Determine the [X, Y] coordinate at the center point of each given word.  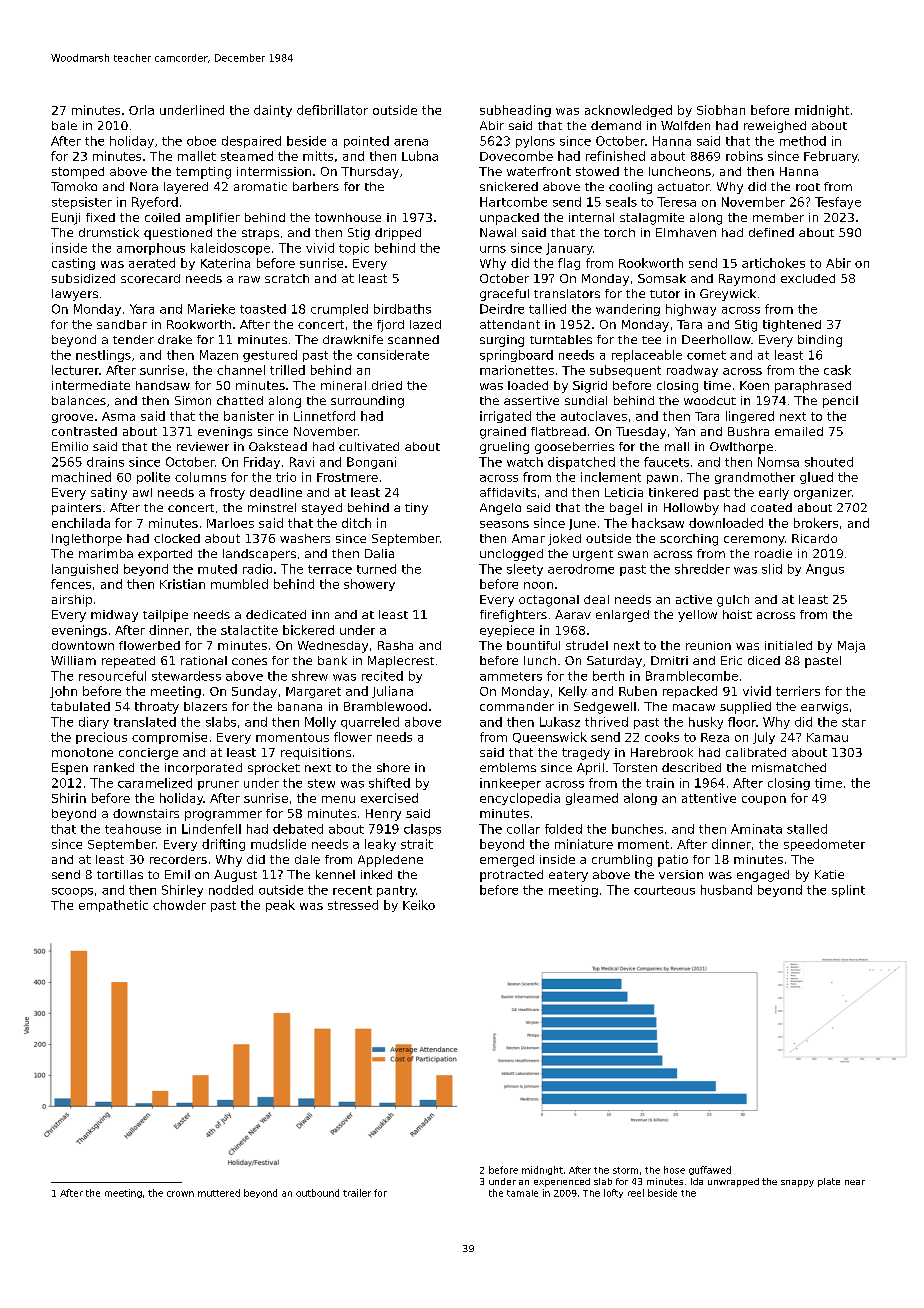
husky [706, 723]
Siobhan [721, 110]
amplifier [213, 219]
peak [280, 906]
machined [81, 477]
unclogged [511, 555]
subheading [515, 111]
